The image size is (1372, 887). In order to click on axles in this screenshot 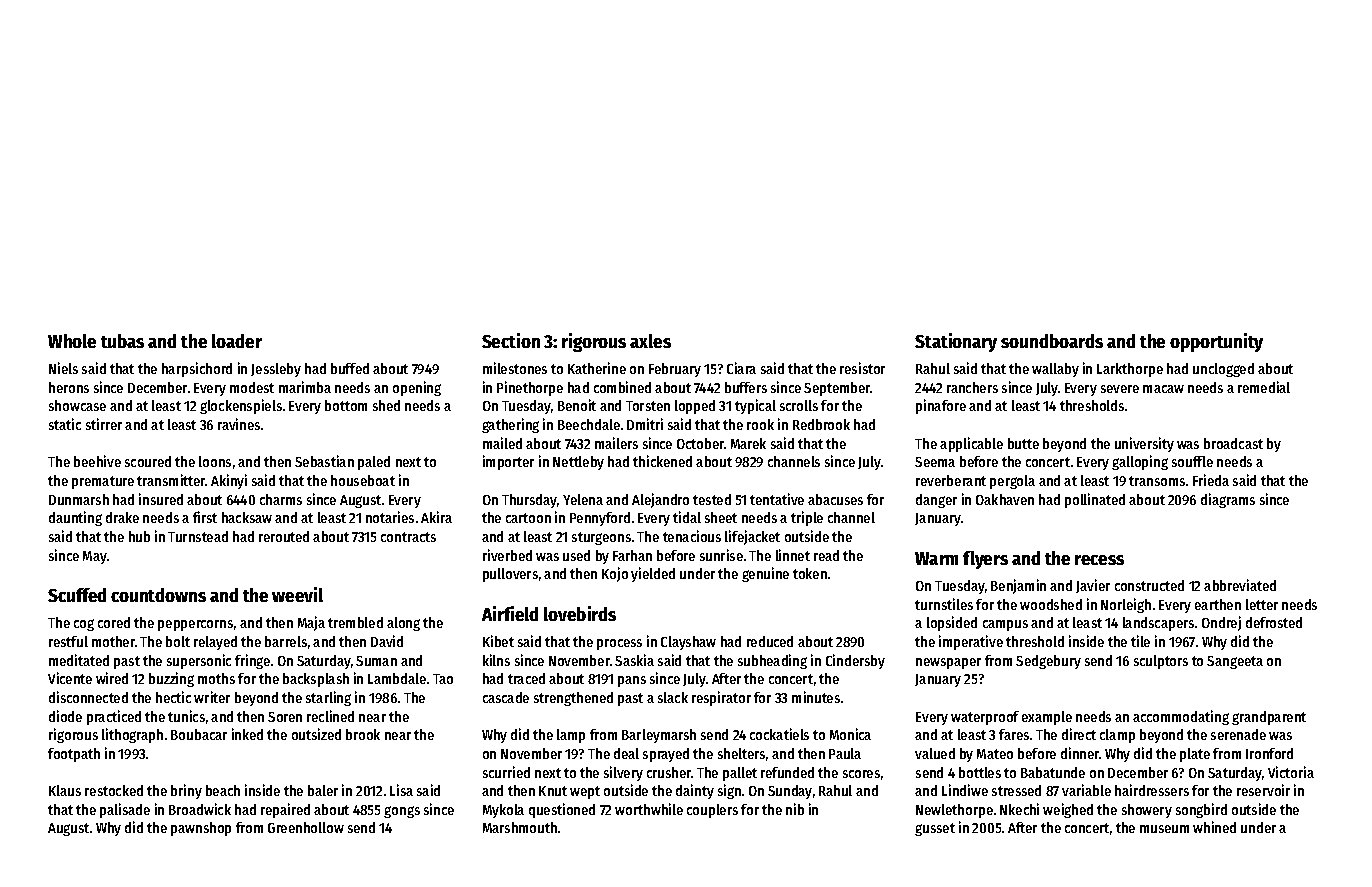, I will do `click(650, 341)`.
